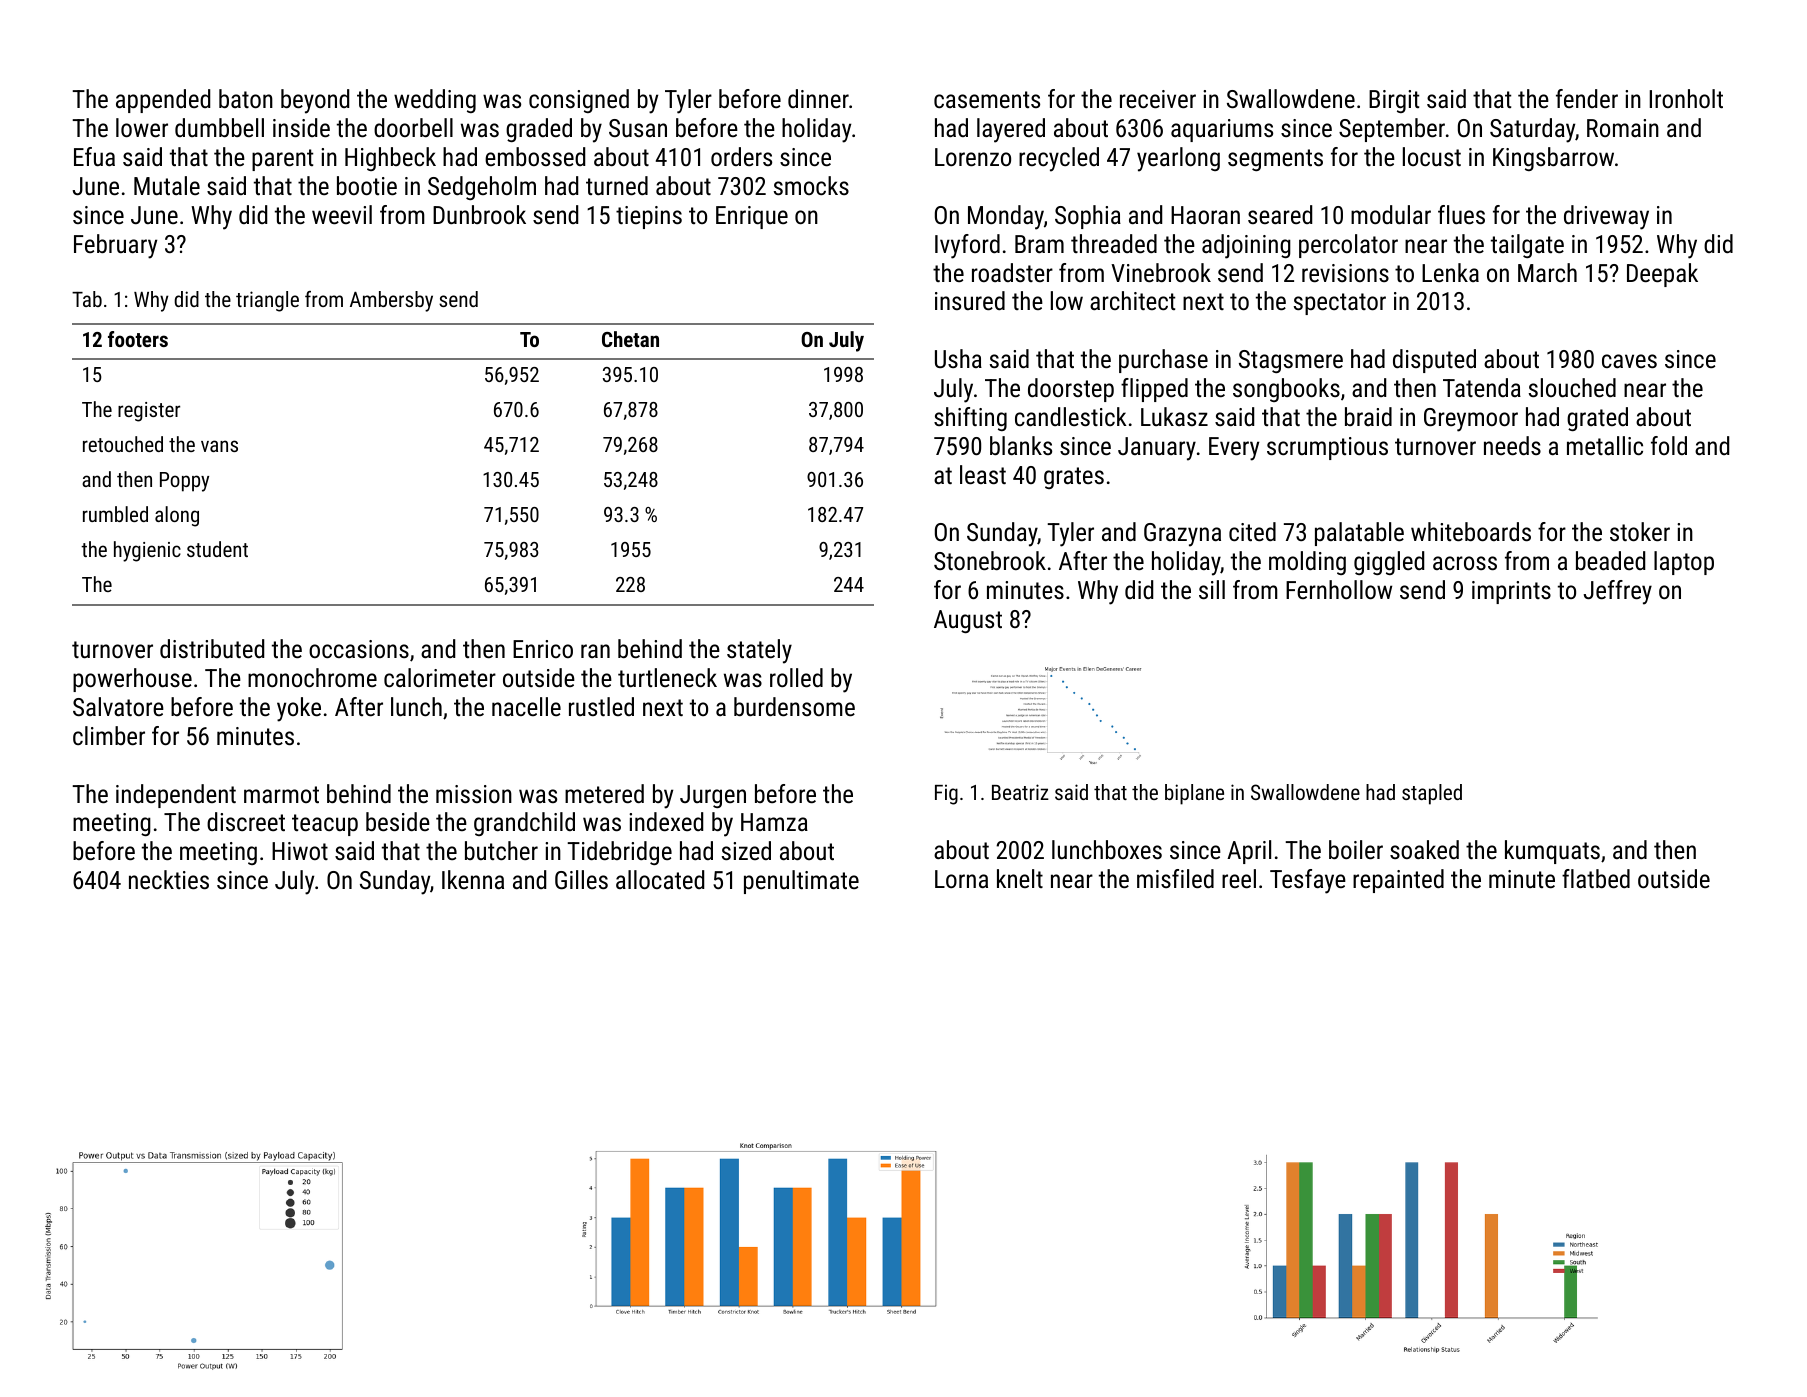  I want to click on knelt, so click(1020, 878).
